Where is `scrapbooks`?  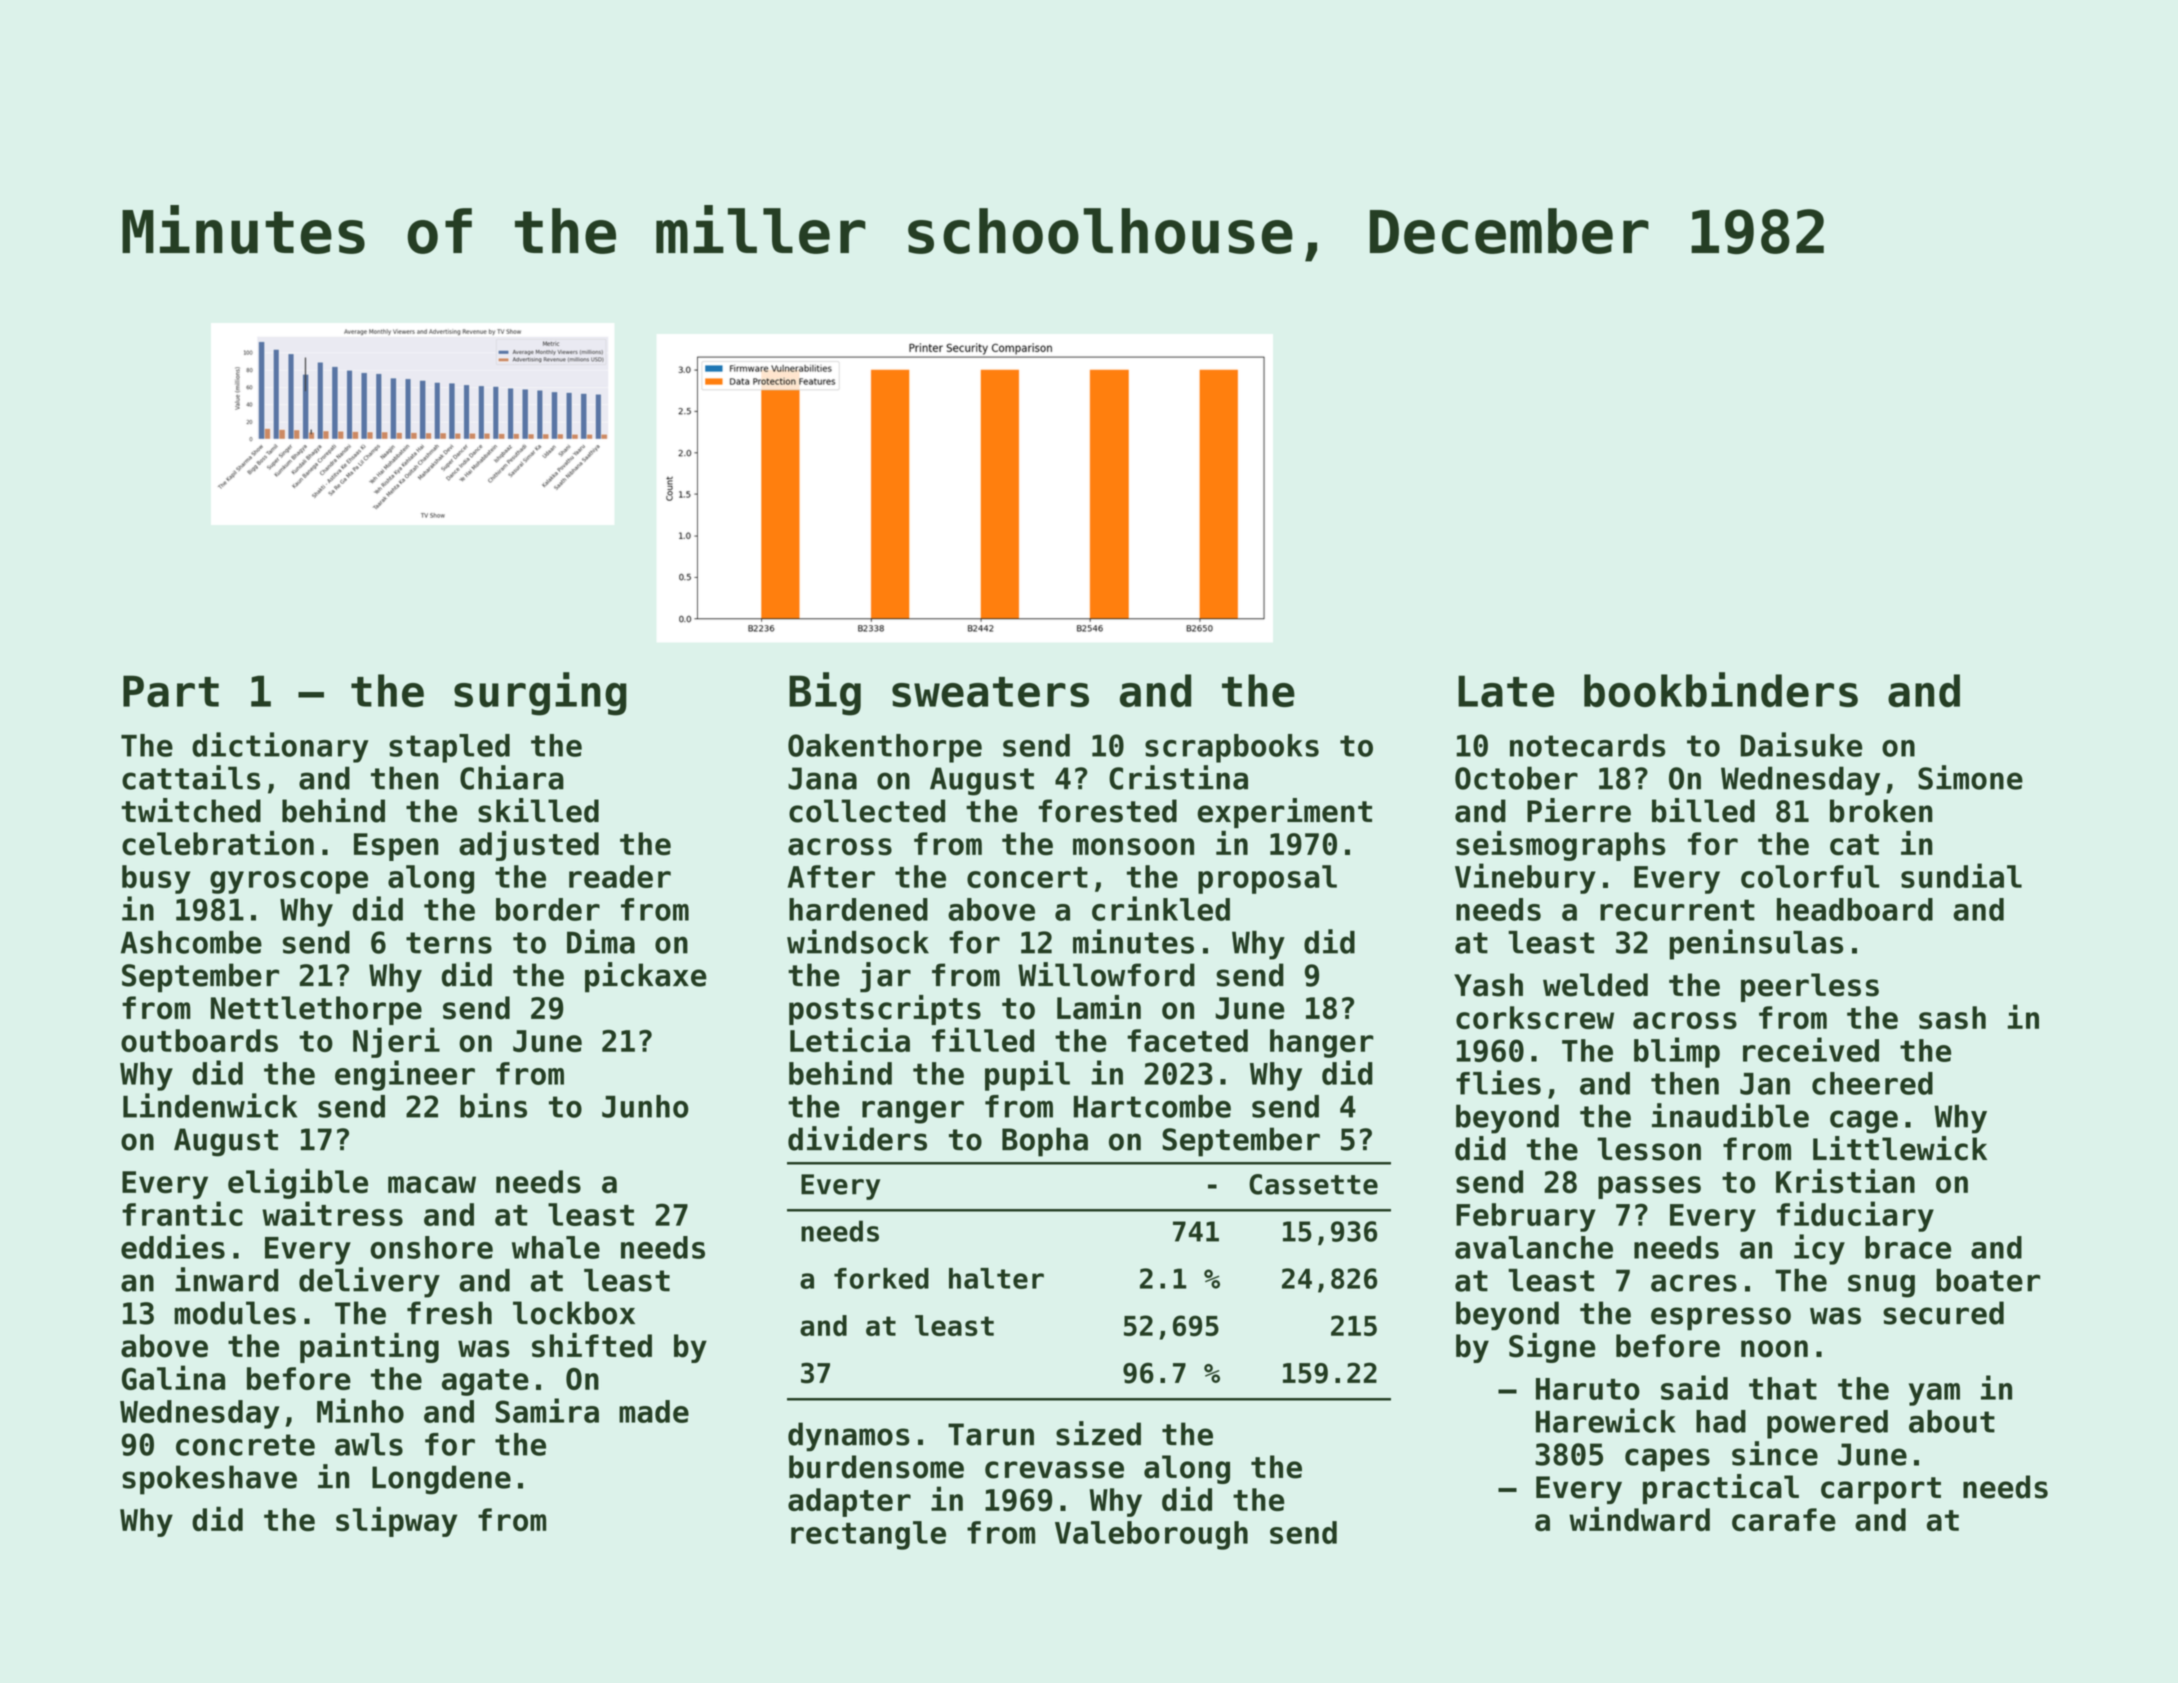
scrapbooks is located at coordinates (1232, 748).
